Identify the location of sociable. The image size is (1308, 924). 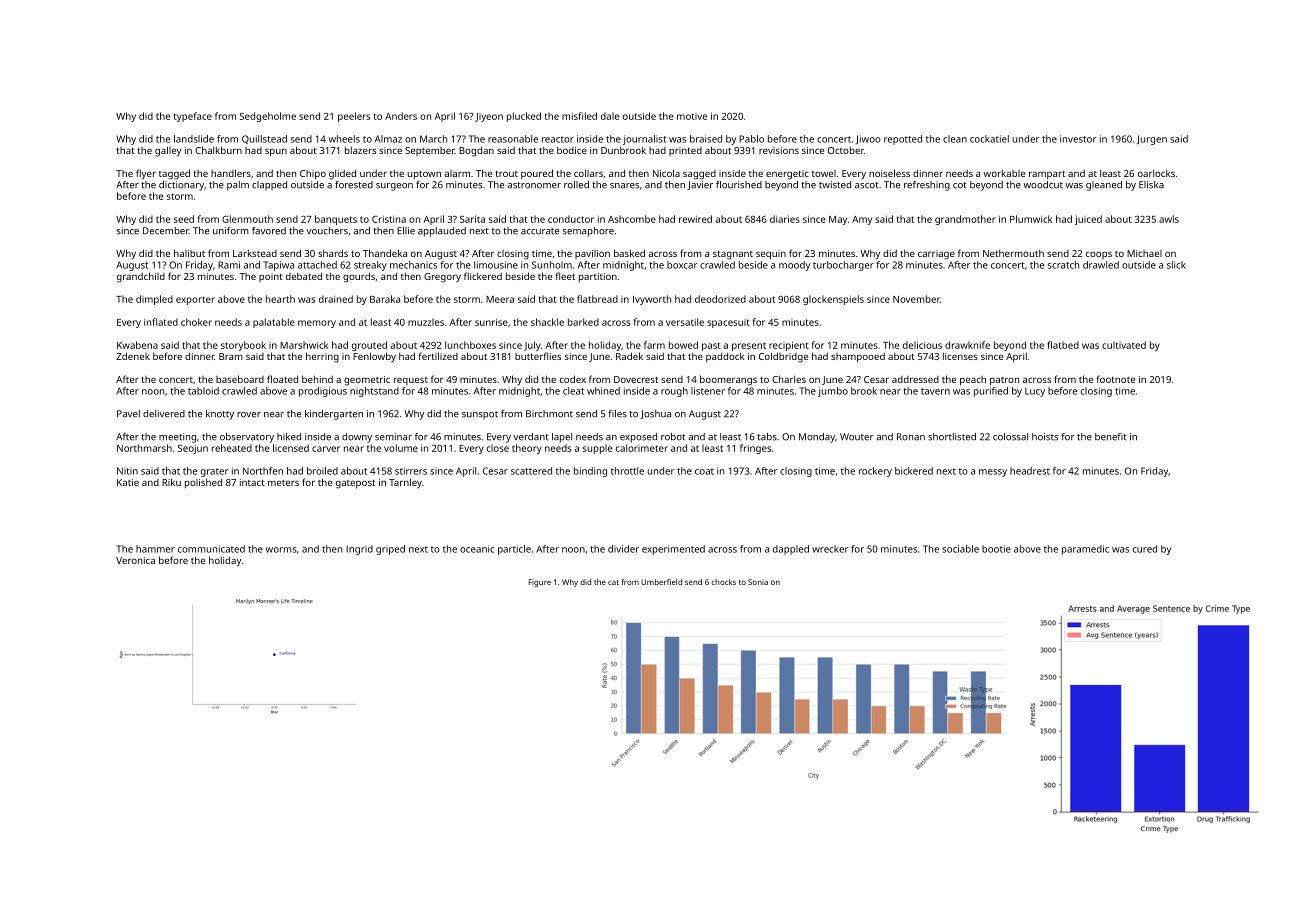
(960, 549).
